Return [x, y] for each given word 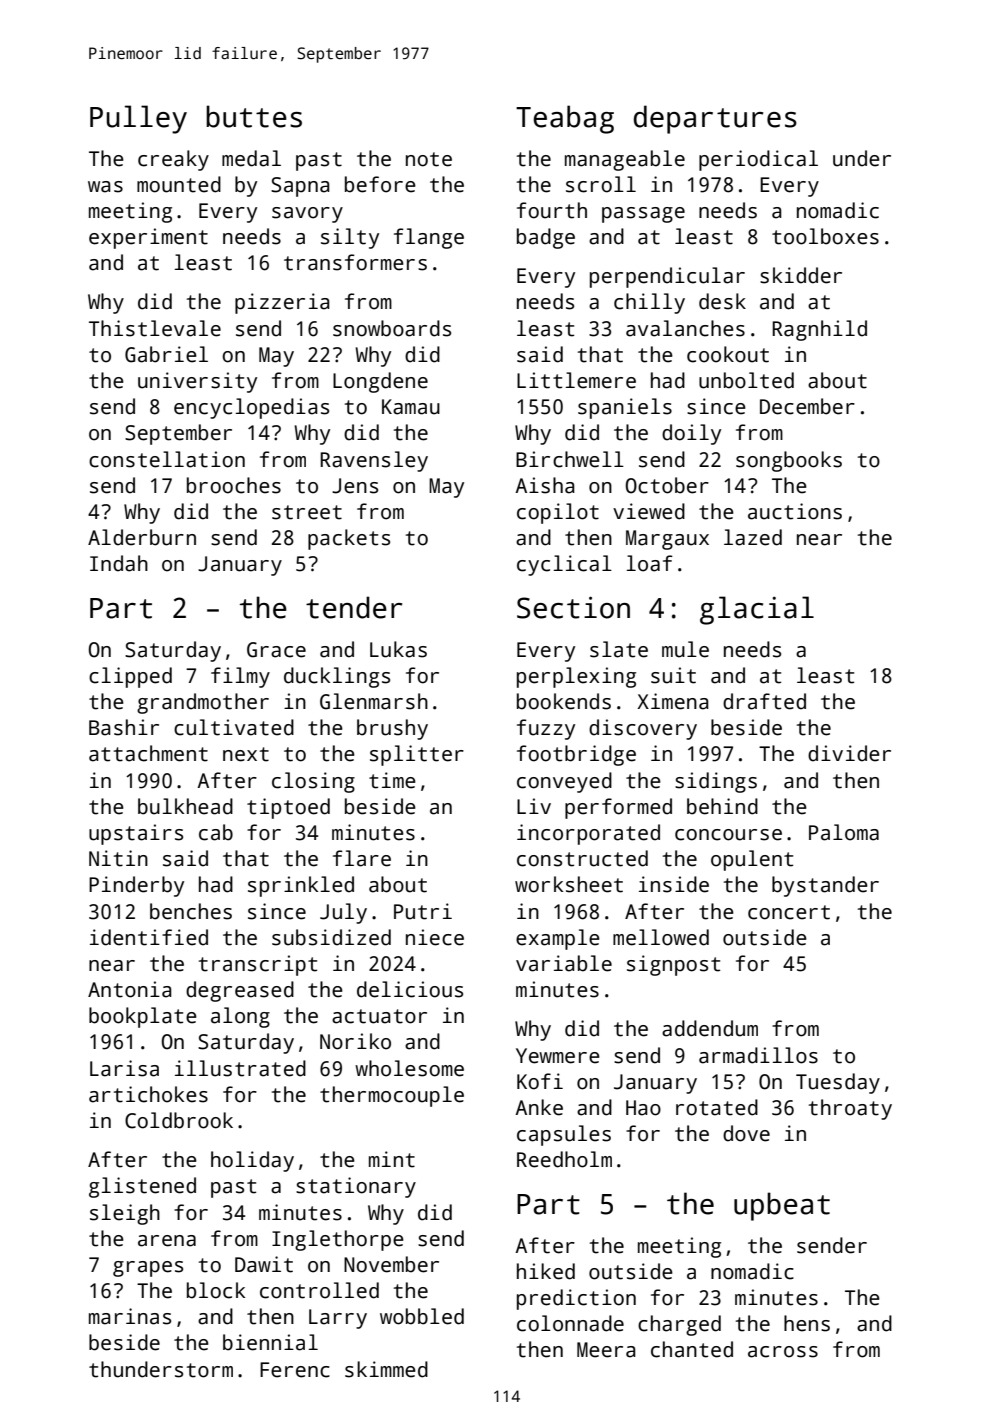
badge [546, 238]
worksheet [569, 884]
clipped [130, 677]
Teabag [565, 119]
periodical [758, 160]
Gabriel [166, 354]
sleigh [125, 1214]
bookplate [143, 1017]
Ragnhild [819, 330]
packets [349, 539]
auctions [795, 511]
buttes [254, 116]
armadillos [758, 1055]
